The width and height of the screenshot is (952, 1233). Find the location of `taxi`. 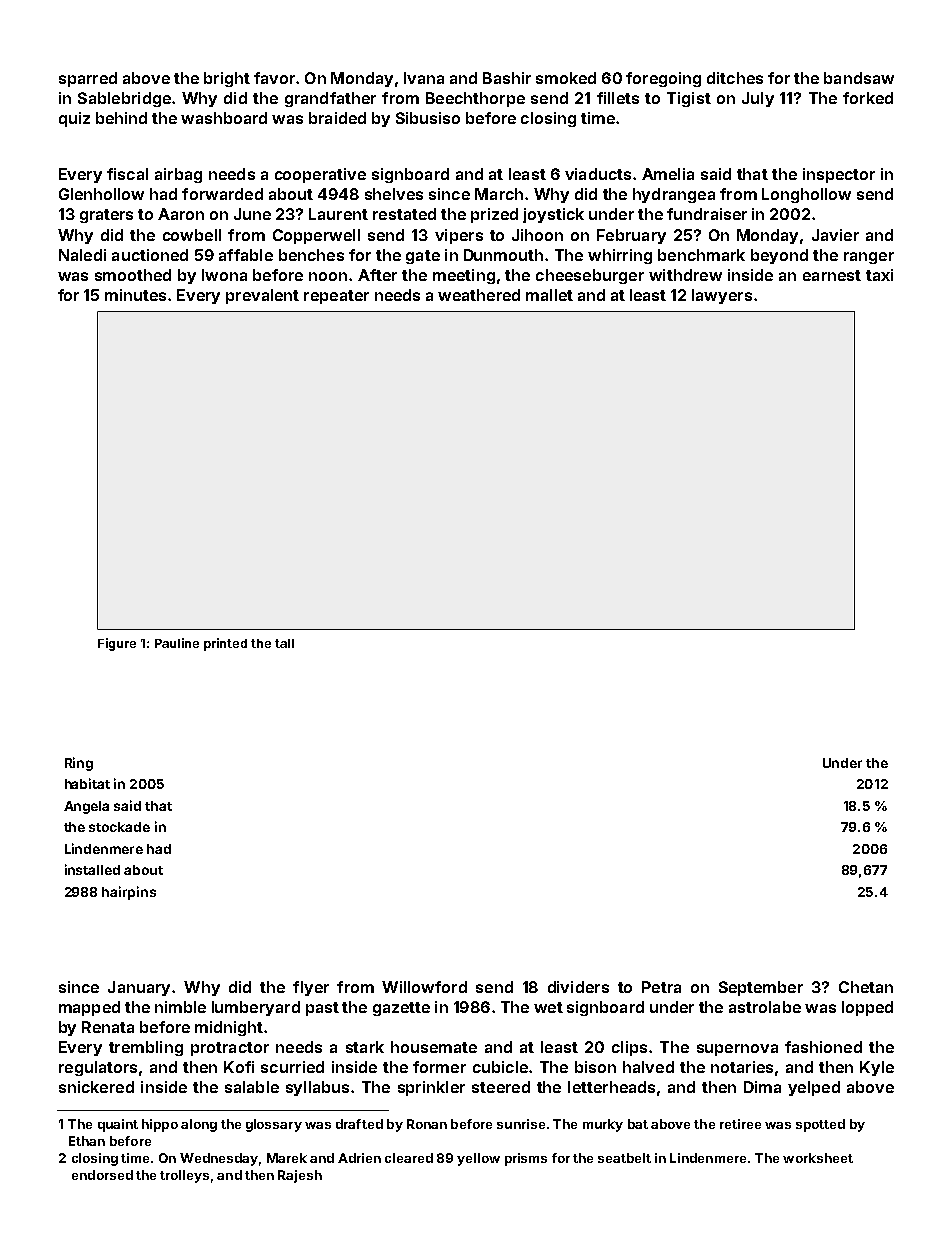

taxi is located at coordinates (879, 275).
